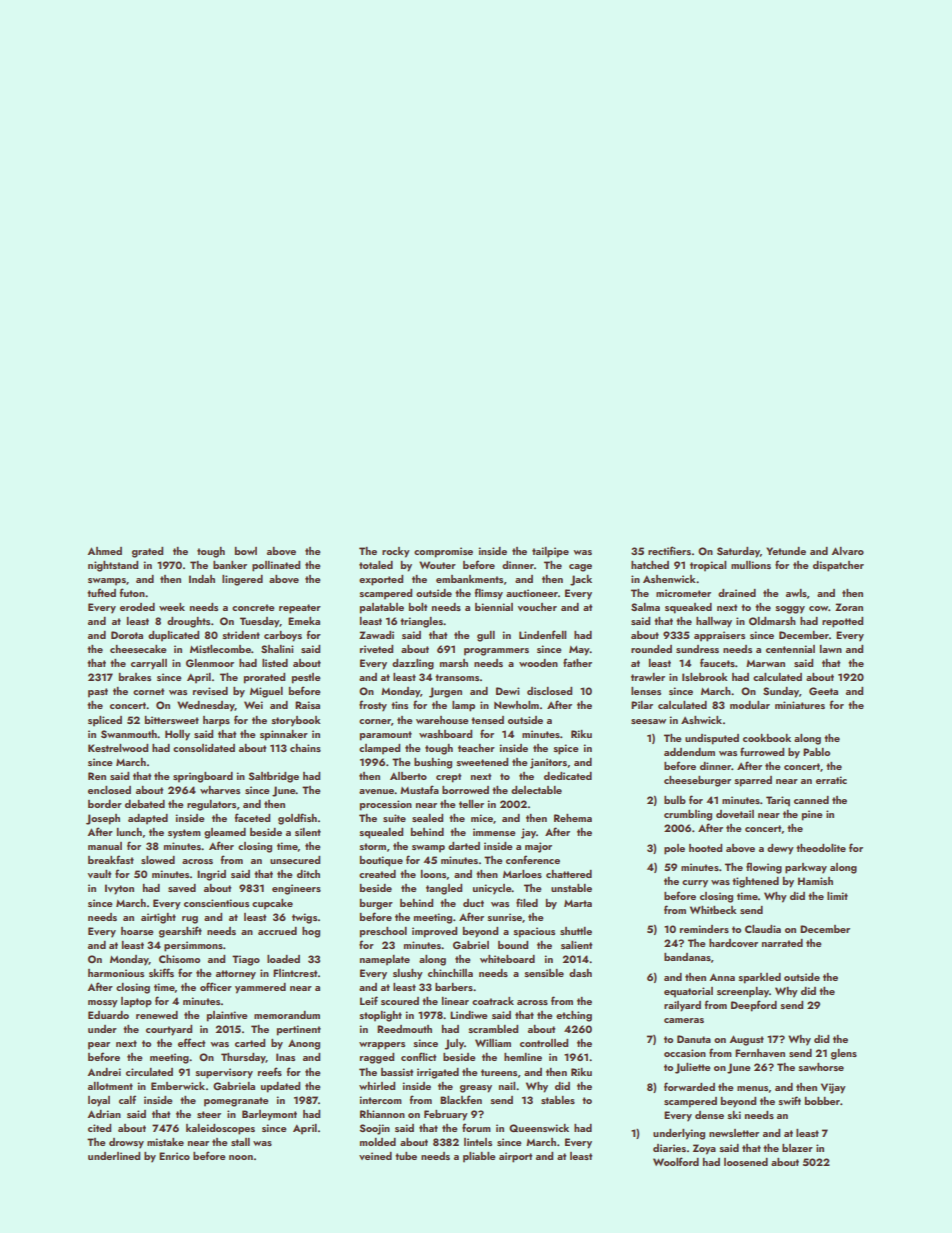 This screenshot has width=952, height=1233. Describe the element at coordinates (383, 932) in the screenshot. I see `preschool` at that location.
